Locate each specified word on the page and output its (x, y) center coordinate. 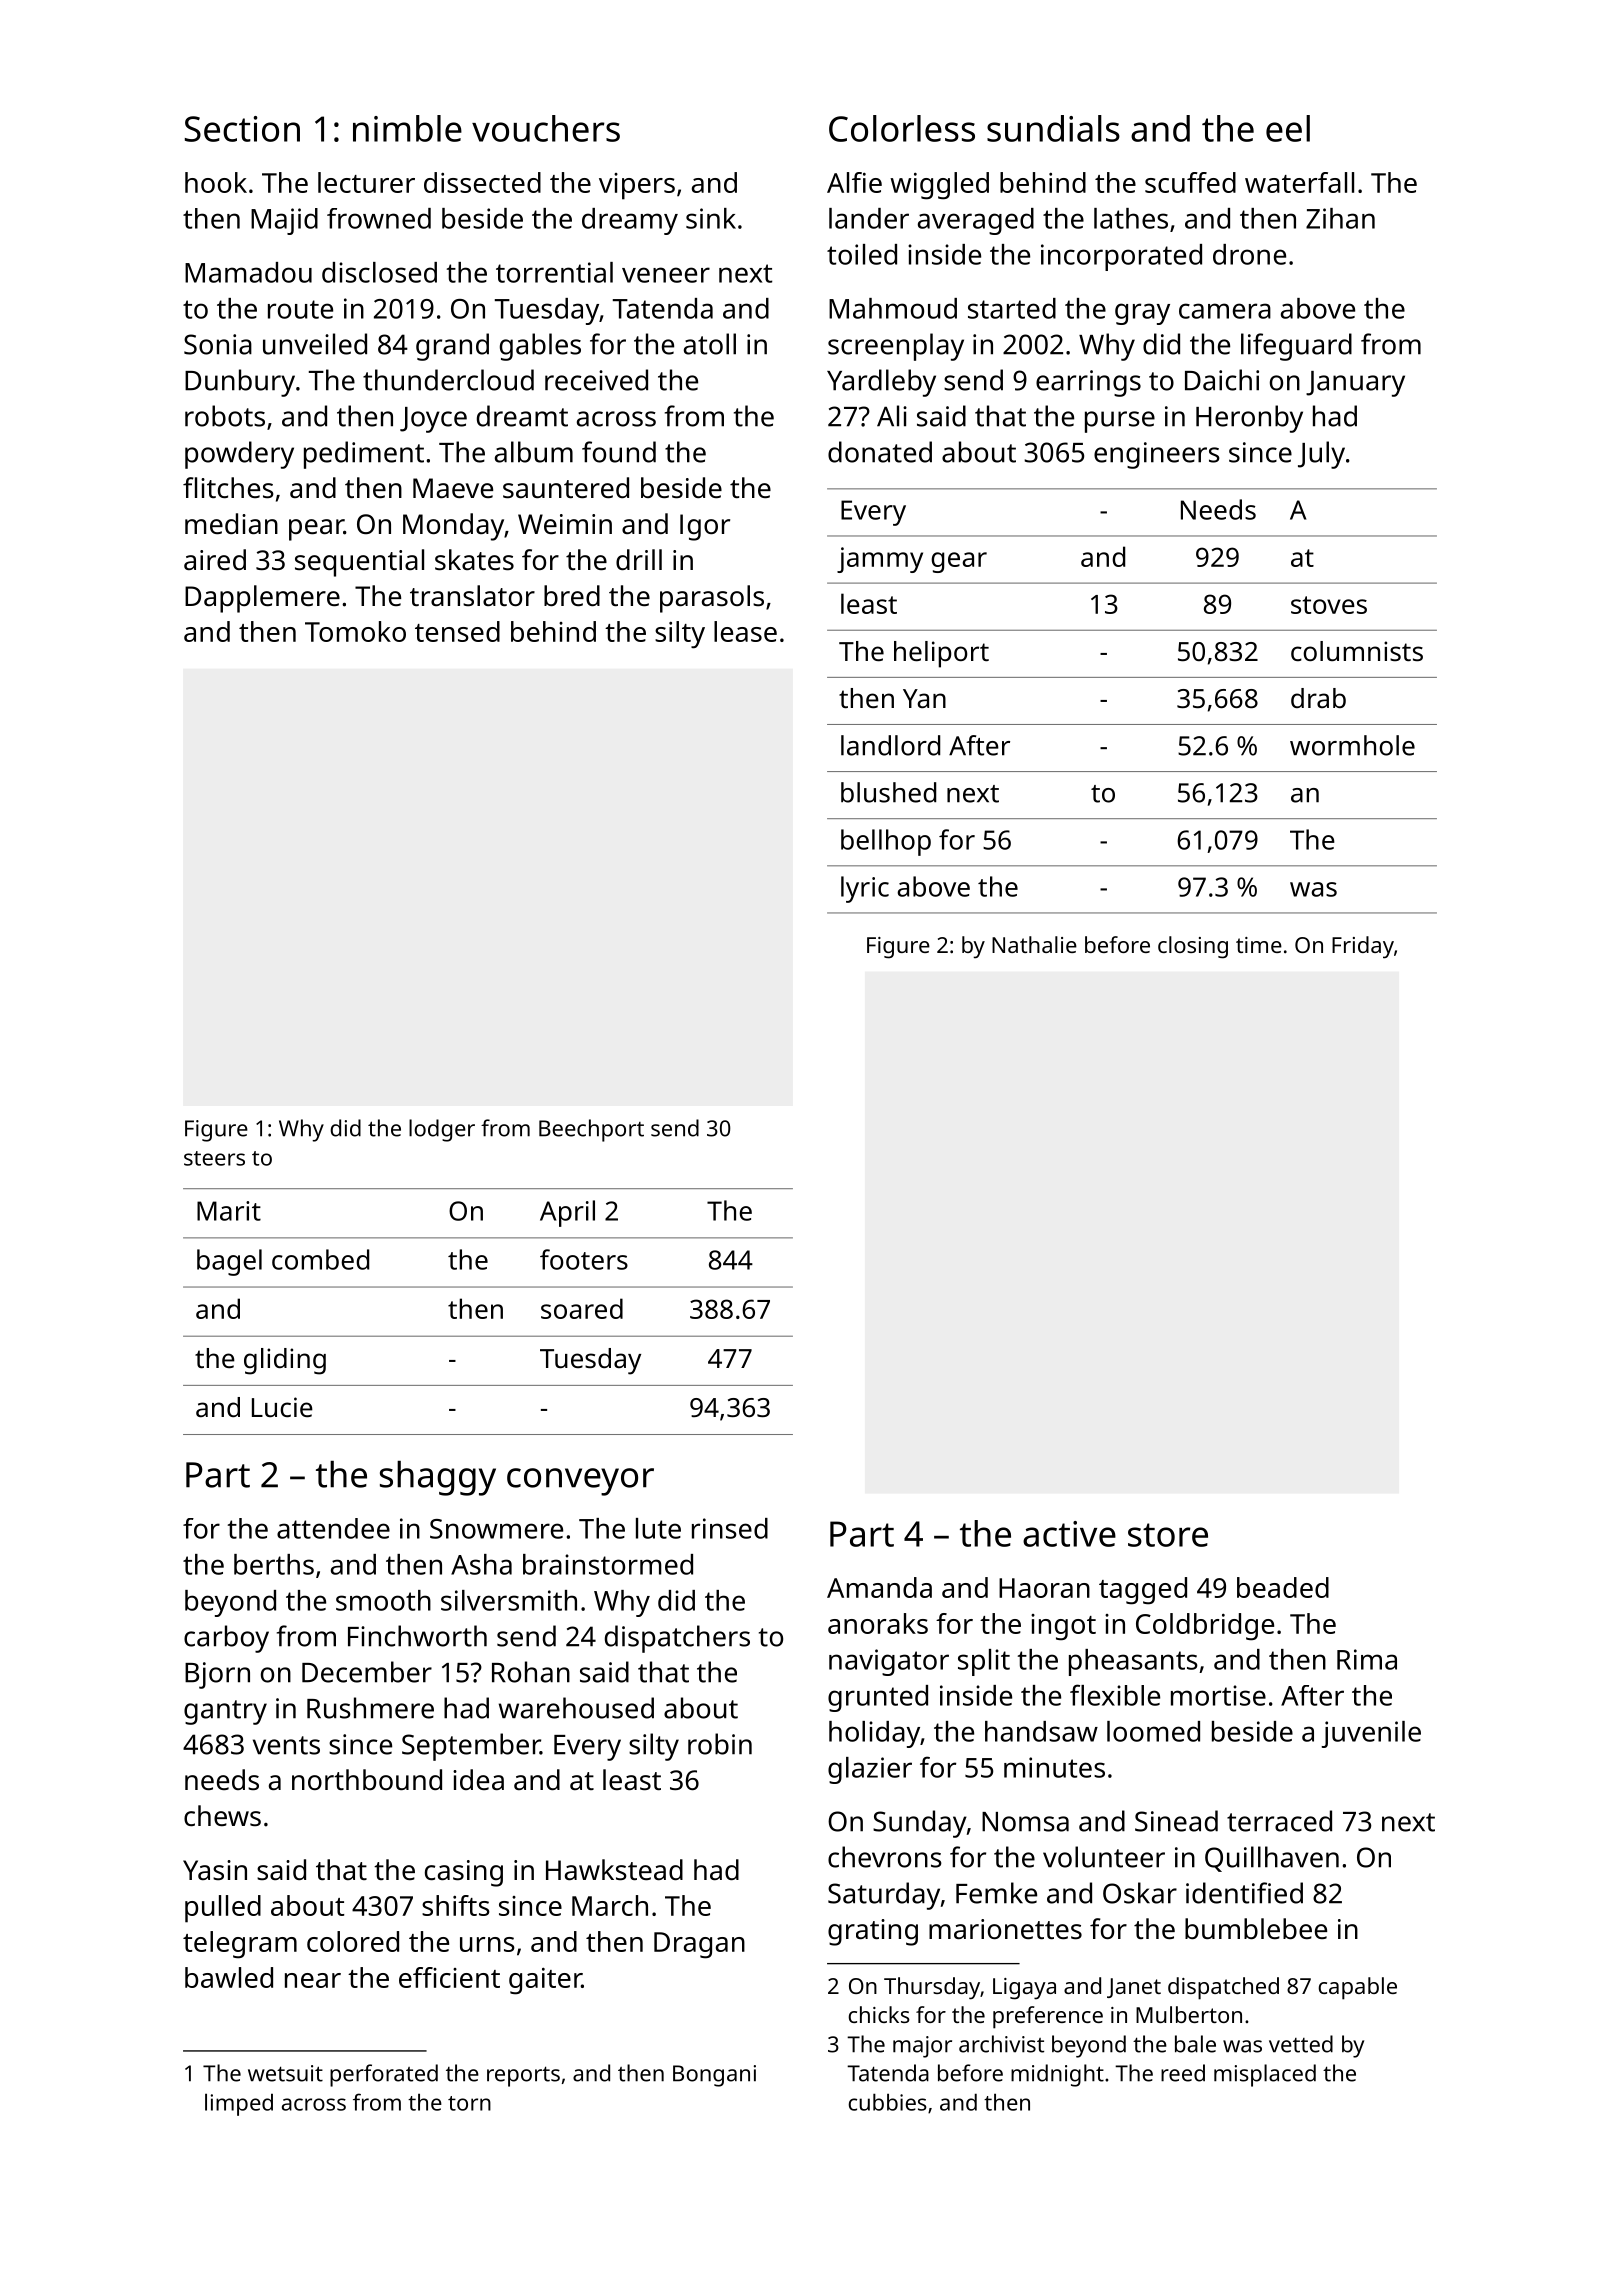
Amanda (879, 1587)
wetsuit (285, 2073)
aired (215, 559)
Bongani (714, 2076)
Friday (1363, 947)
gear (959, 562)
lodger (442, 1130)
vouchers (546, 128)
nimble (407, 128)
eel (1288, 128)
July (1321, 455)
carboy (226, 1639)
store (1168, 1535)
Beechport (591, 1130)
